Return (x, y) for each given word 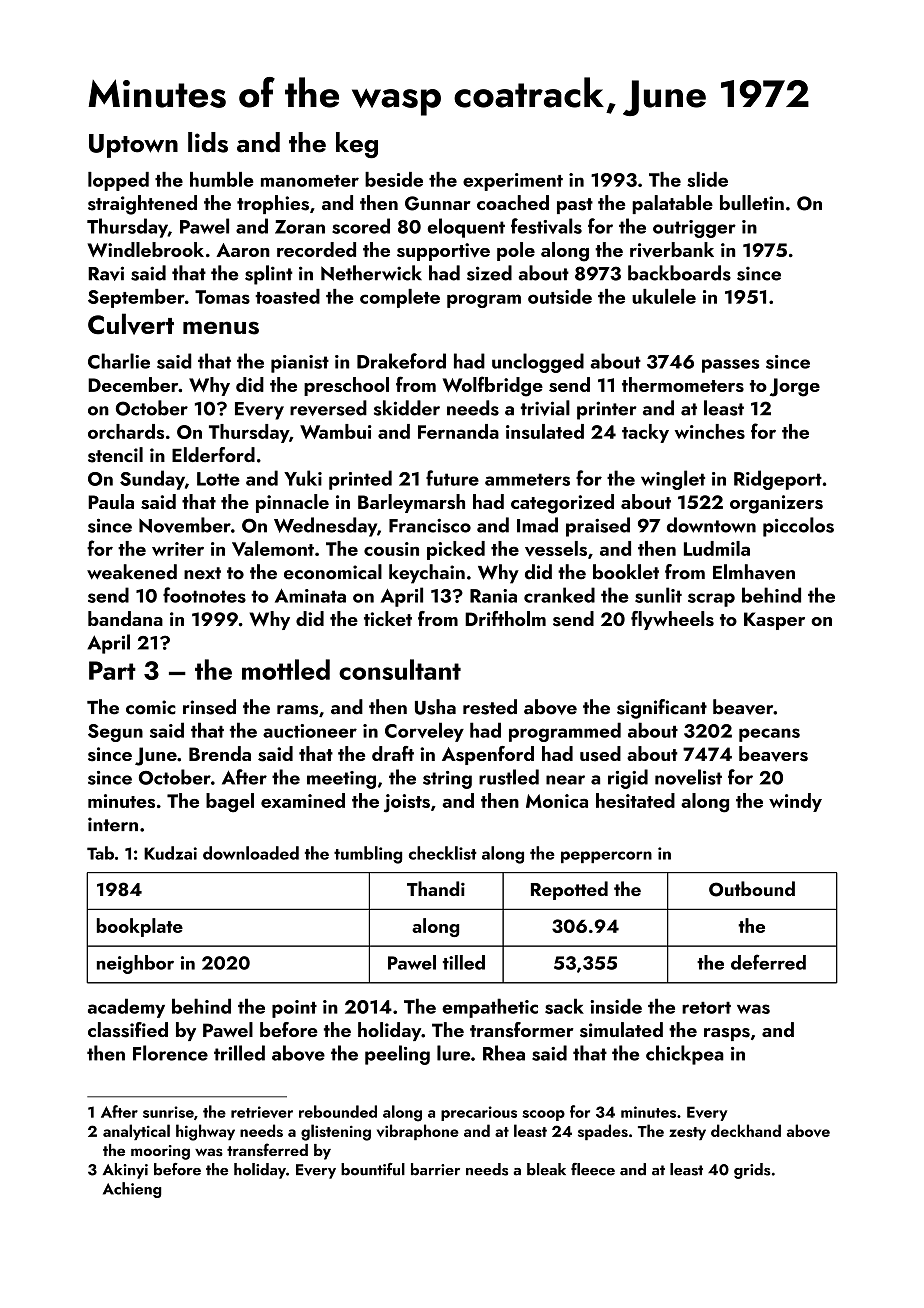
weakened (132, 572)
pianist (300, 364)
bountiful (373, 1169)
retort (706, 1008)
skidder (407, 408)
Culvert (131, 324)
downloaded (251, 853)
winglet (673, 480)
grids (752, 1171)
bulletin (752, 202)
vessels (556, 548)
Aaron (243, 250)
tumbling (368, 855)
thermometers (683, 384)
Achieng (132, 1190)
